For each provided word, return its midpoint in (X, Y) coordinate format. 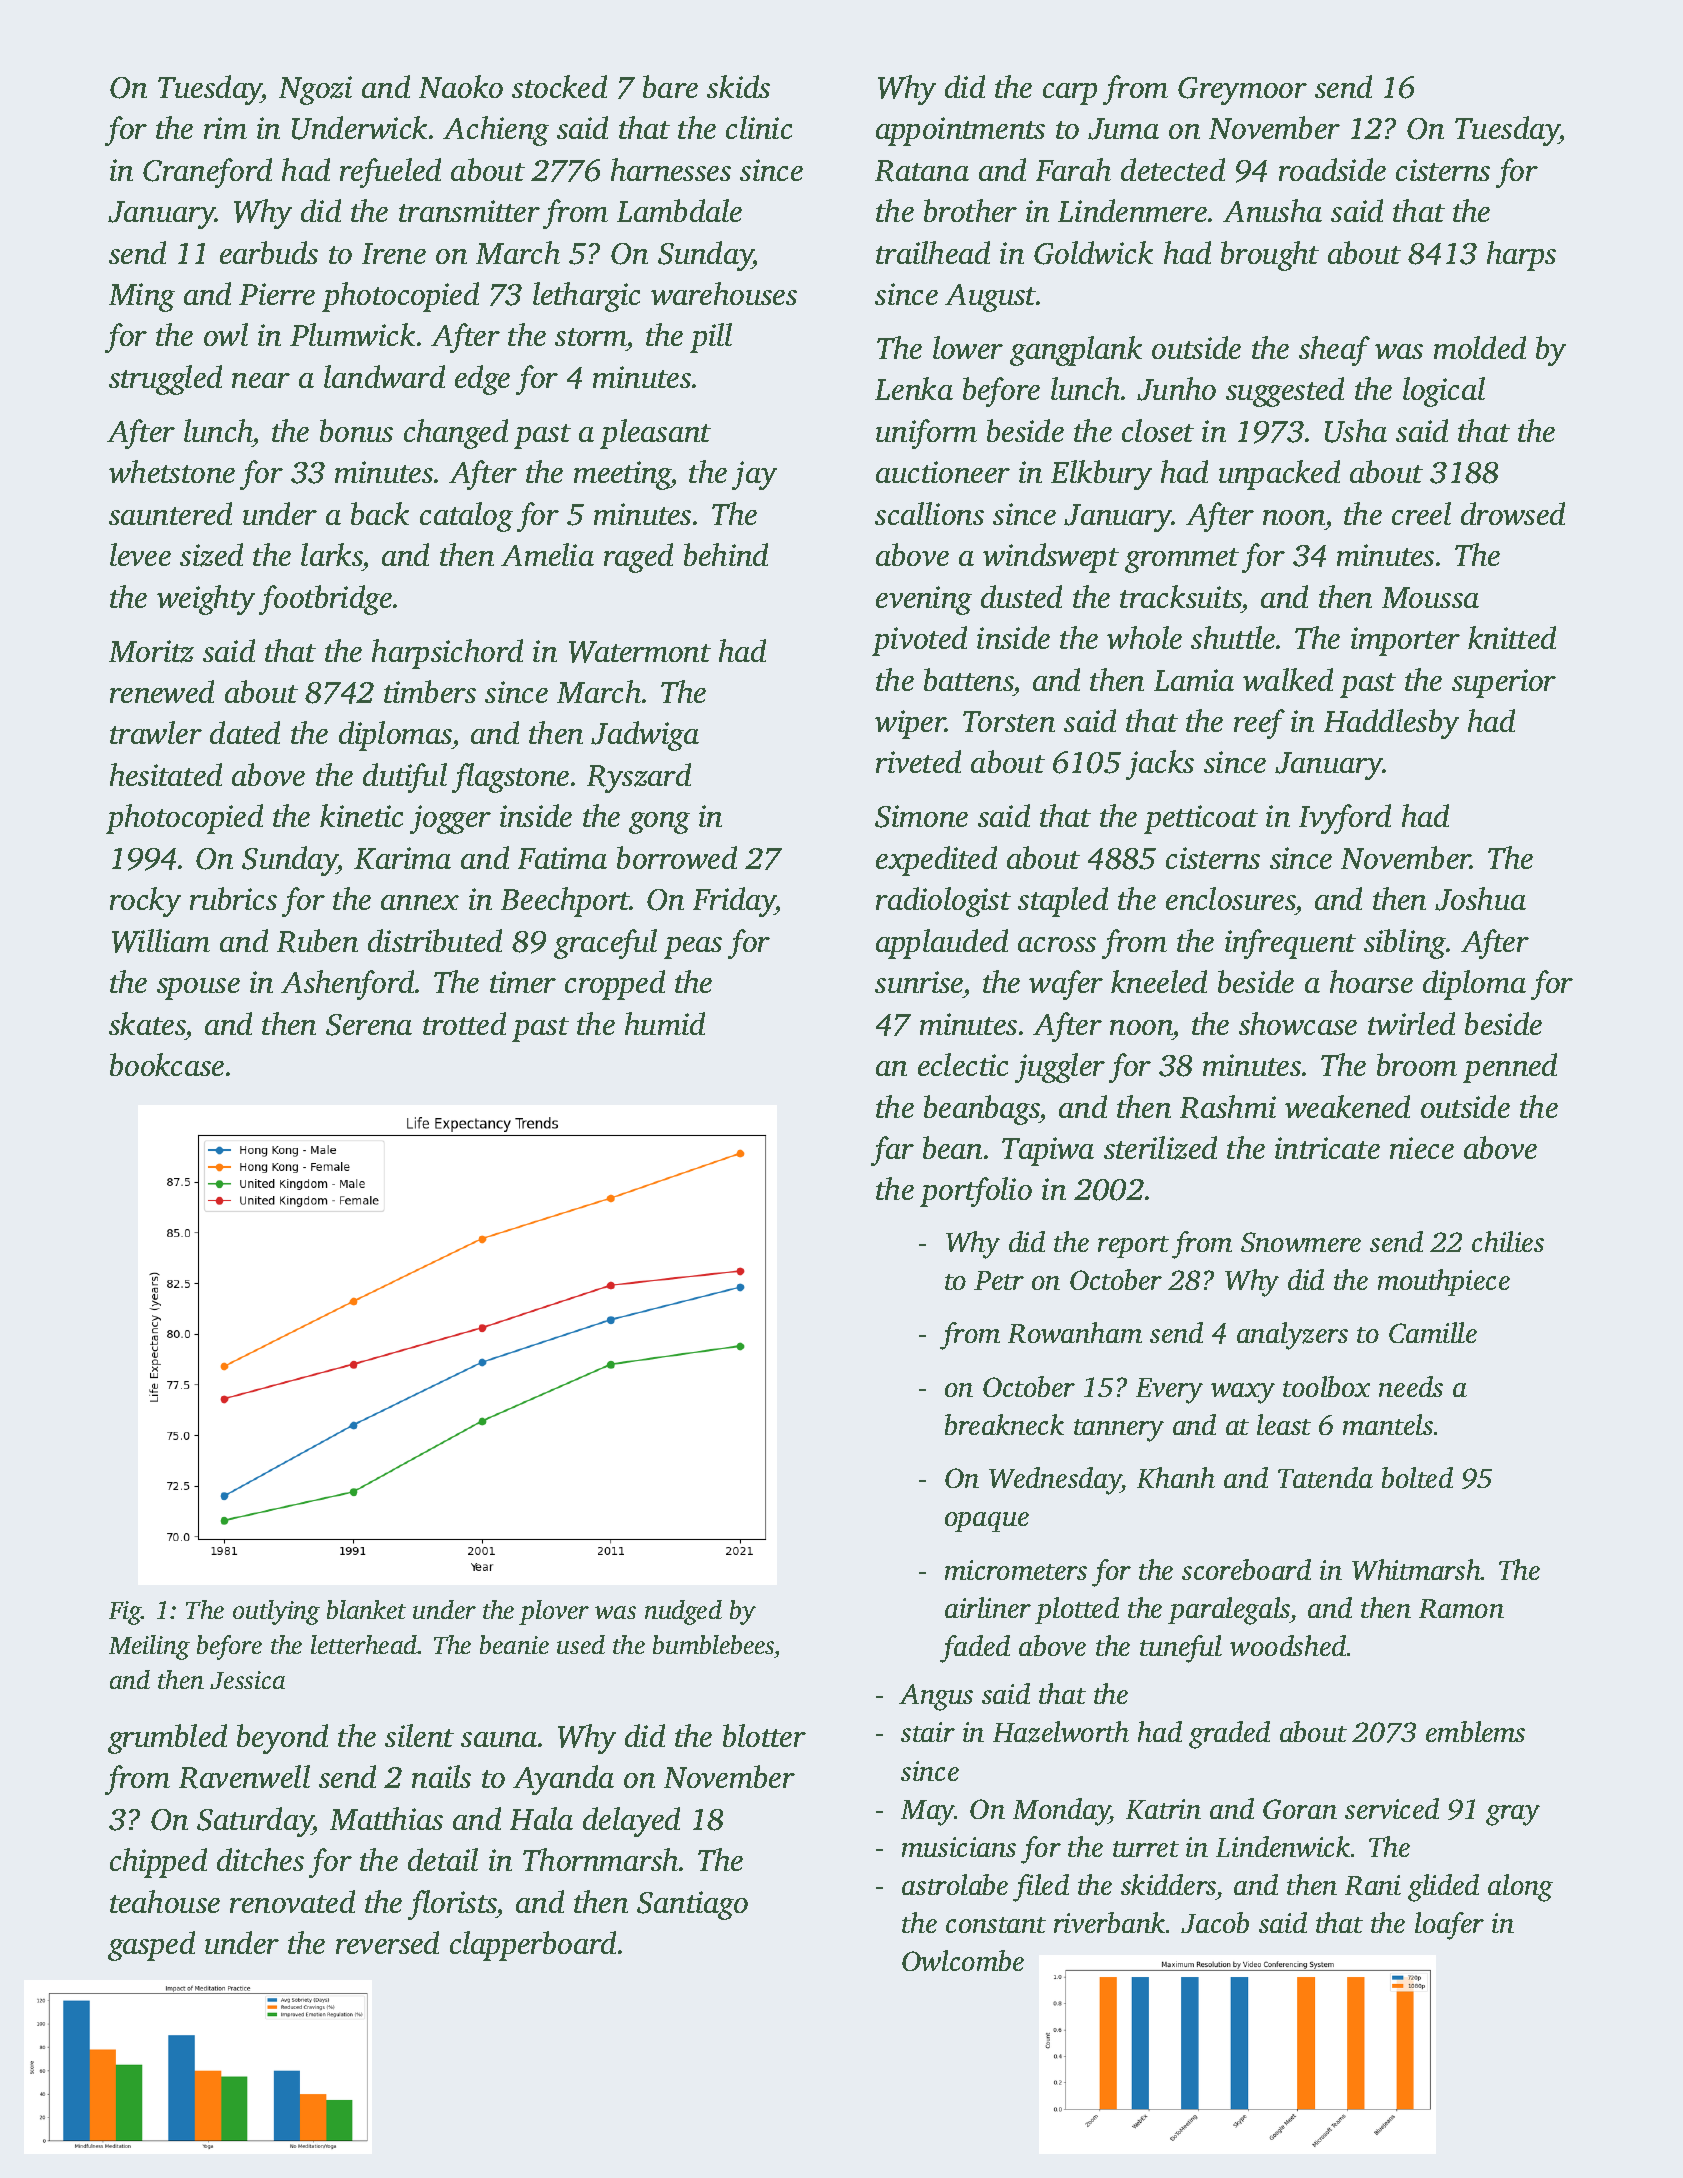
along (1520, 1888)
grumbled (167, 1739)
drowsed (1513, 513)
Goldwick (1093, 253)
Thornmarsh (600, 1859)
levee (140, 554)
